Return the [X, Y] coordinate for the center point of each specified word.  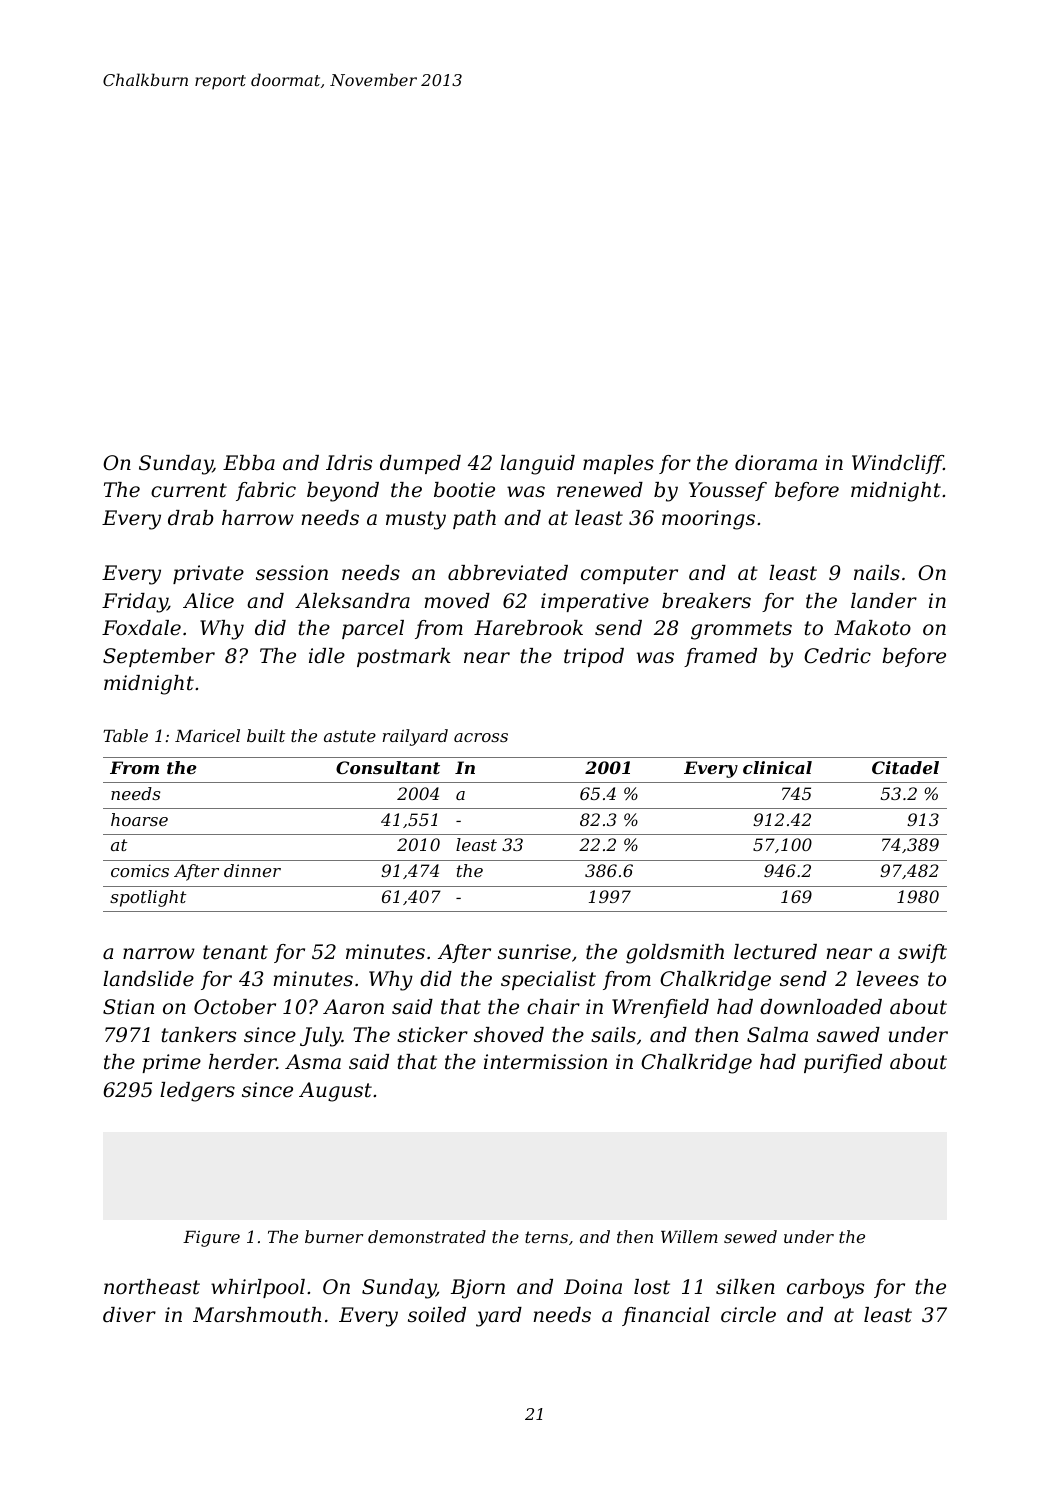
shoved [509, 1035]
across [481, 737]
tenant [235, 952]
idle [327, 656]
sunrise [534, 952]
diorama [776, 463]
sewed [750, 1236]
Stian [128, 1007]
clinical [777, 767]
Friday [135, 603]
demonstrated [427, 1236]
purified [843, 1063]
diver [129, 1315]
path [474, 519]
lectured [775, 952]
